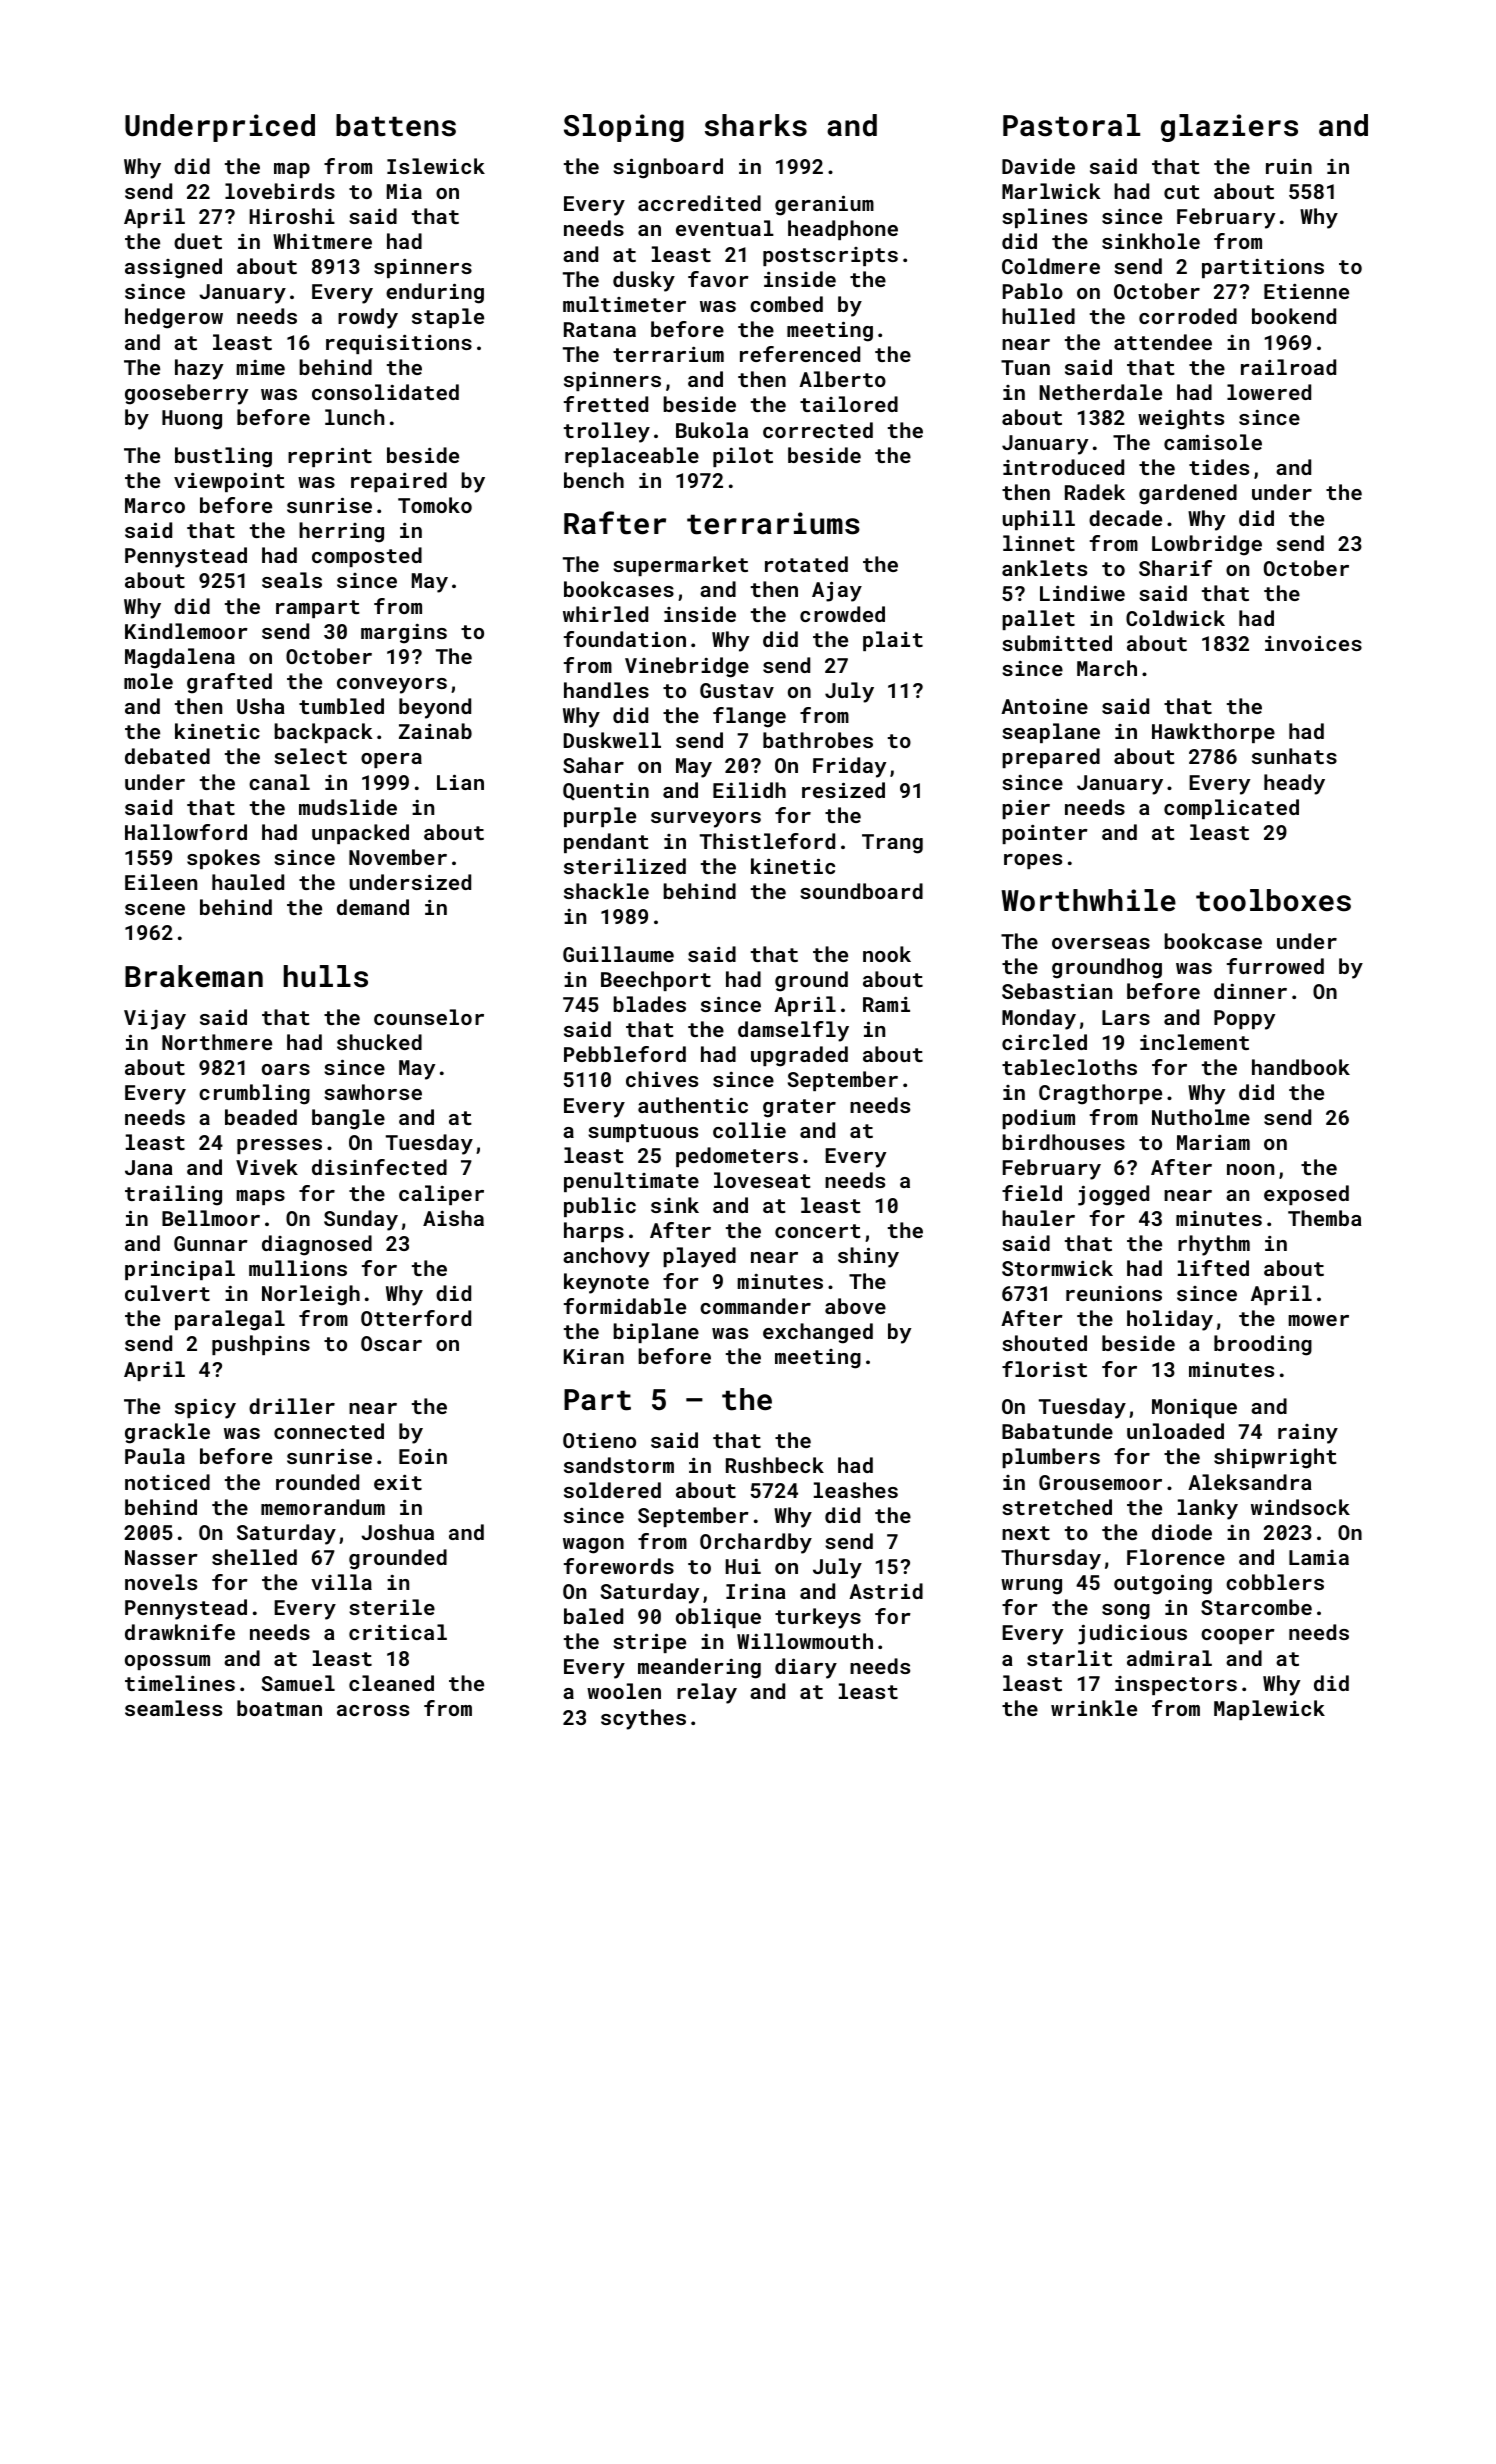  Describe the element at coordinates (1231, 809) in the screenshot. I see `complicated` at that location.
